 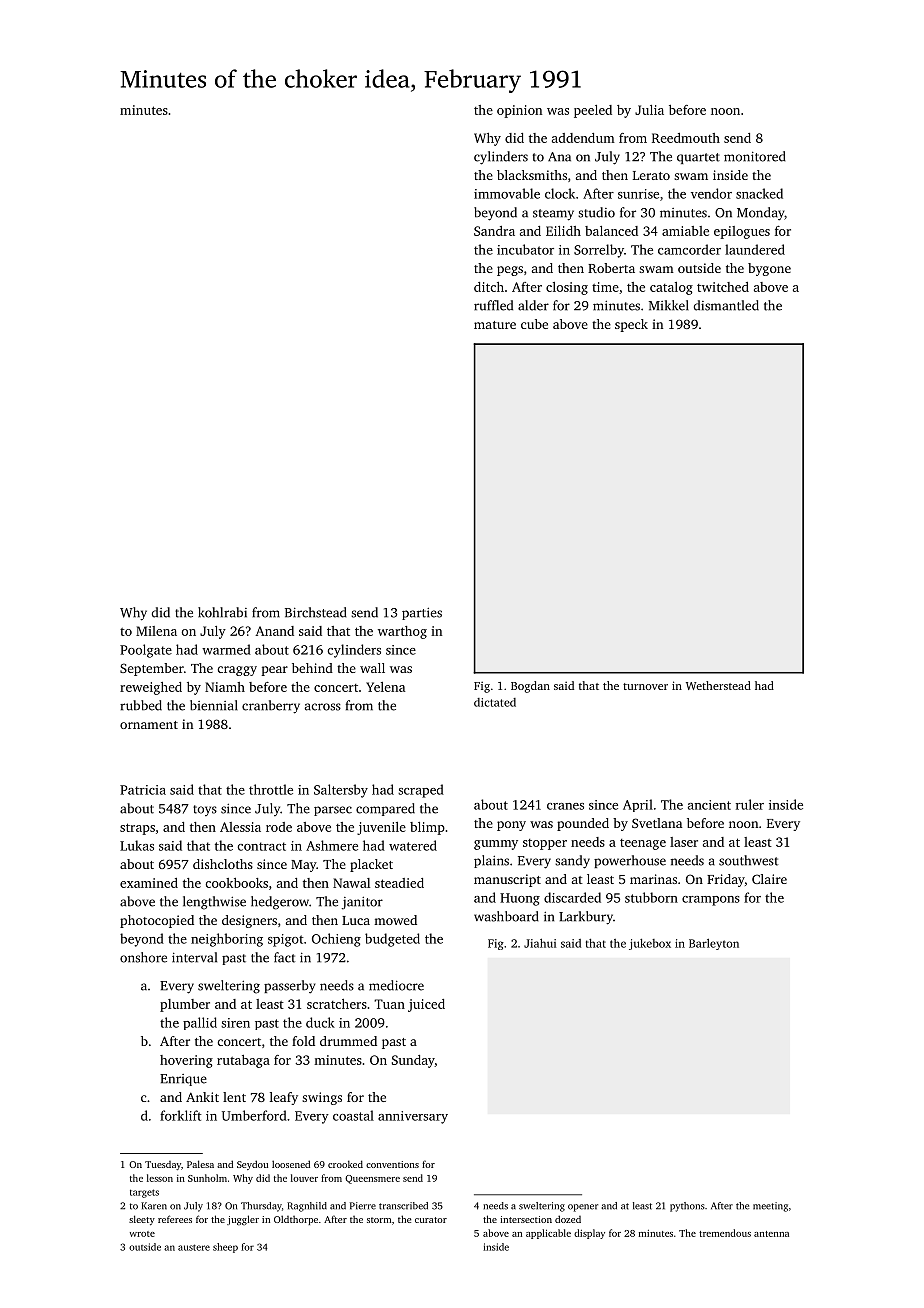 I want to click on Larkbury, so click(x=586, y=918).
